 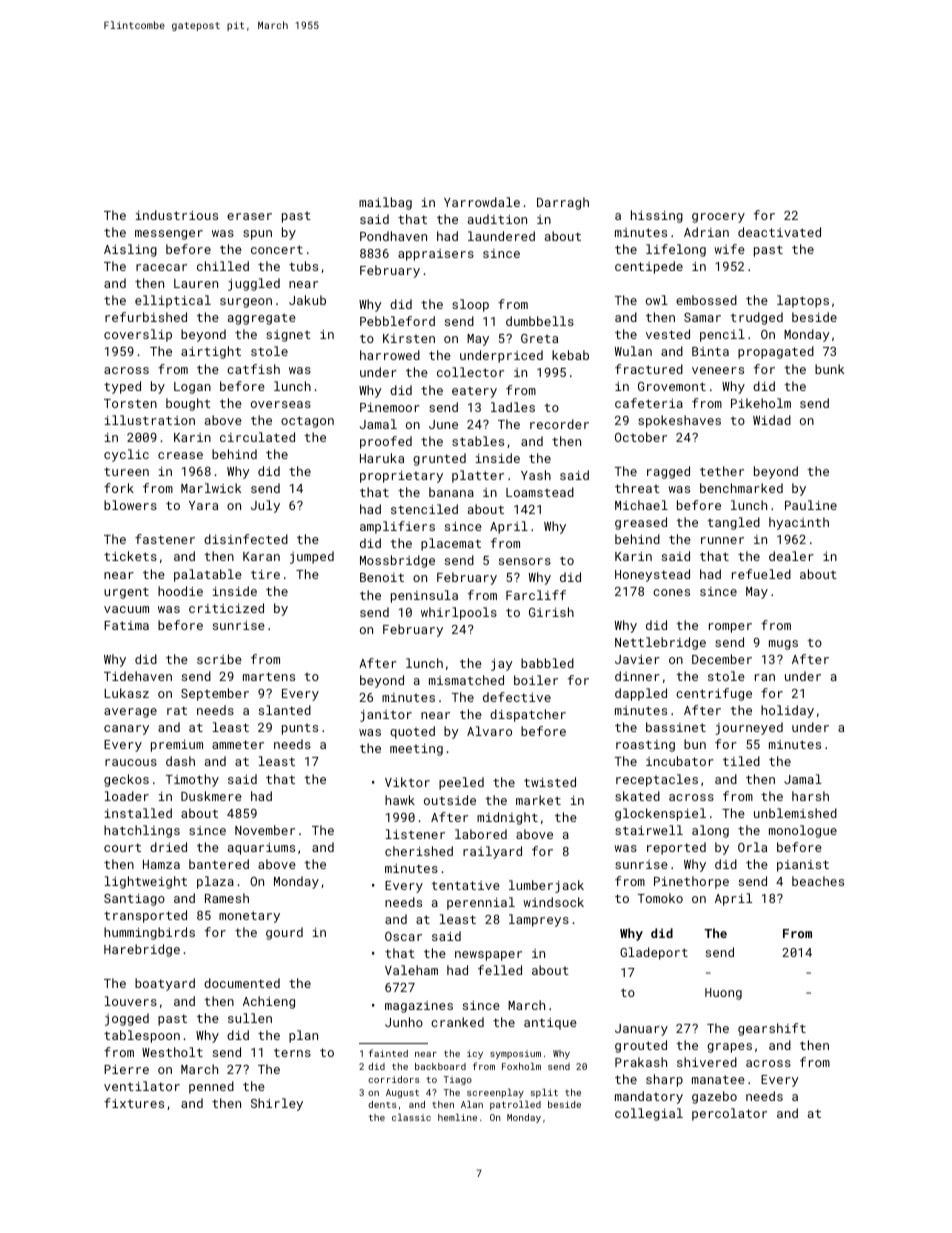 I want to click on beaches, so click(x=818, y=881).
